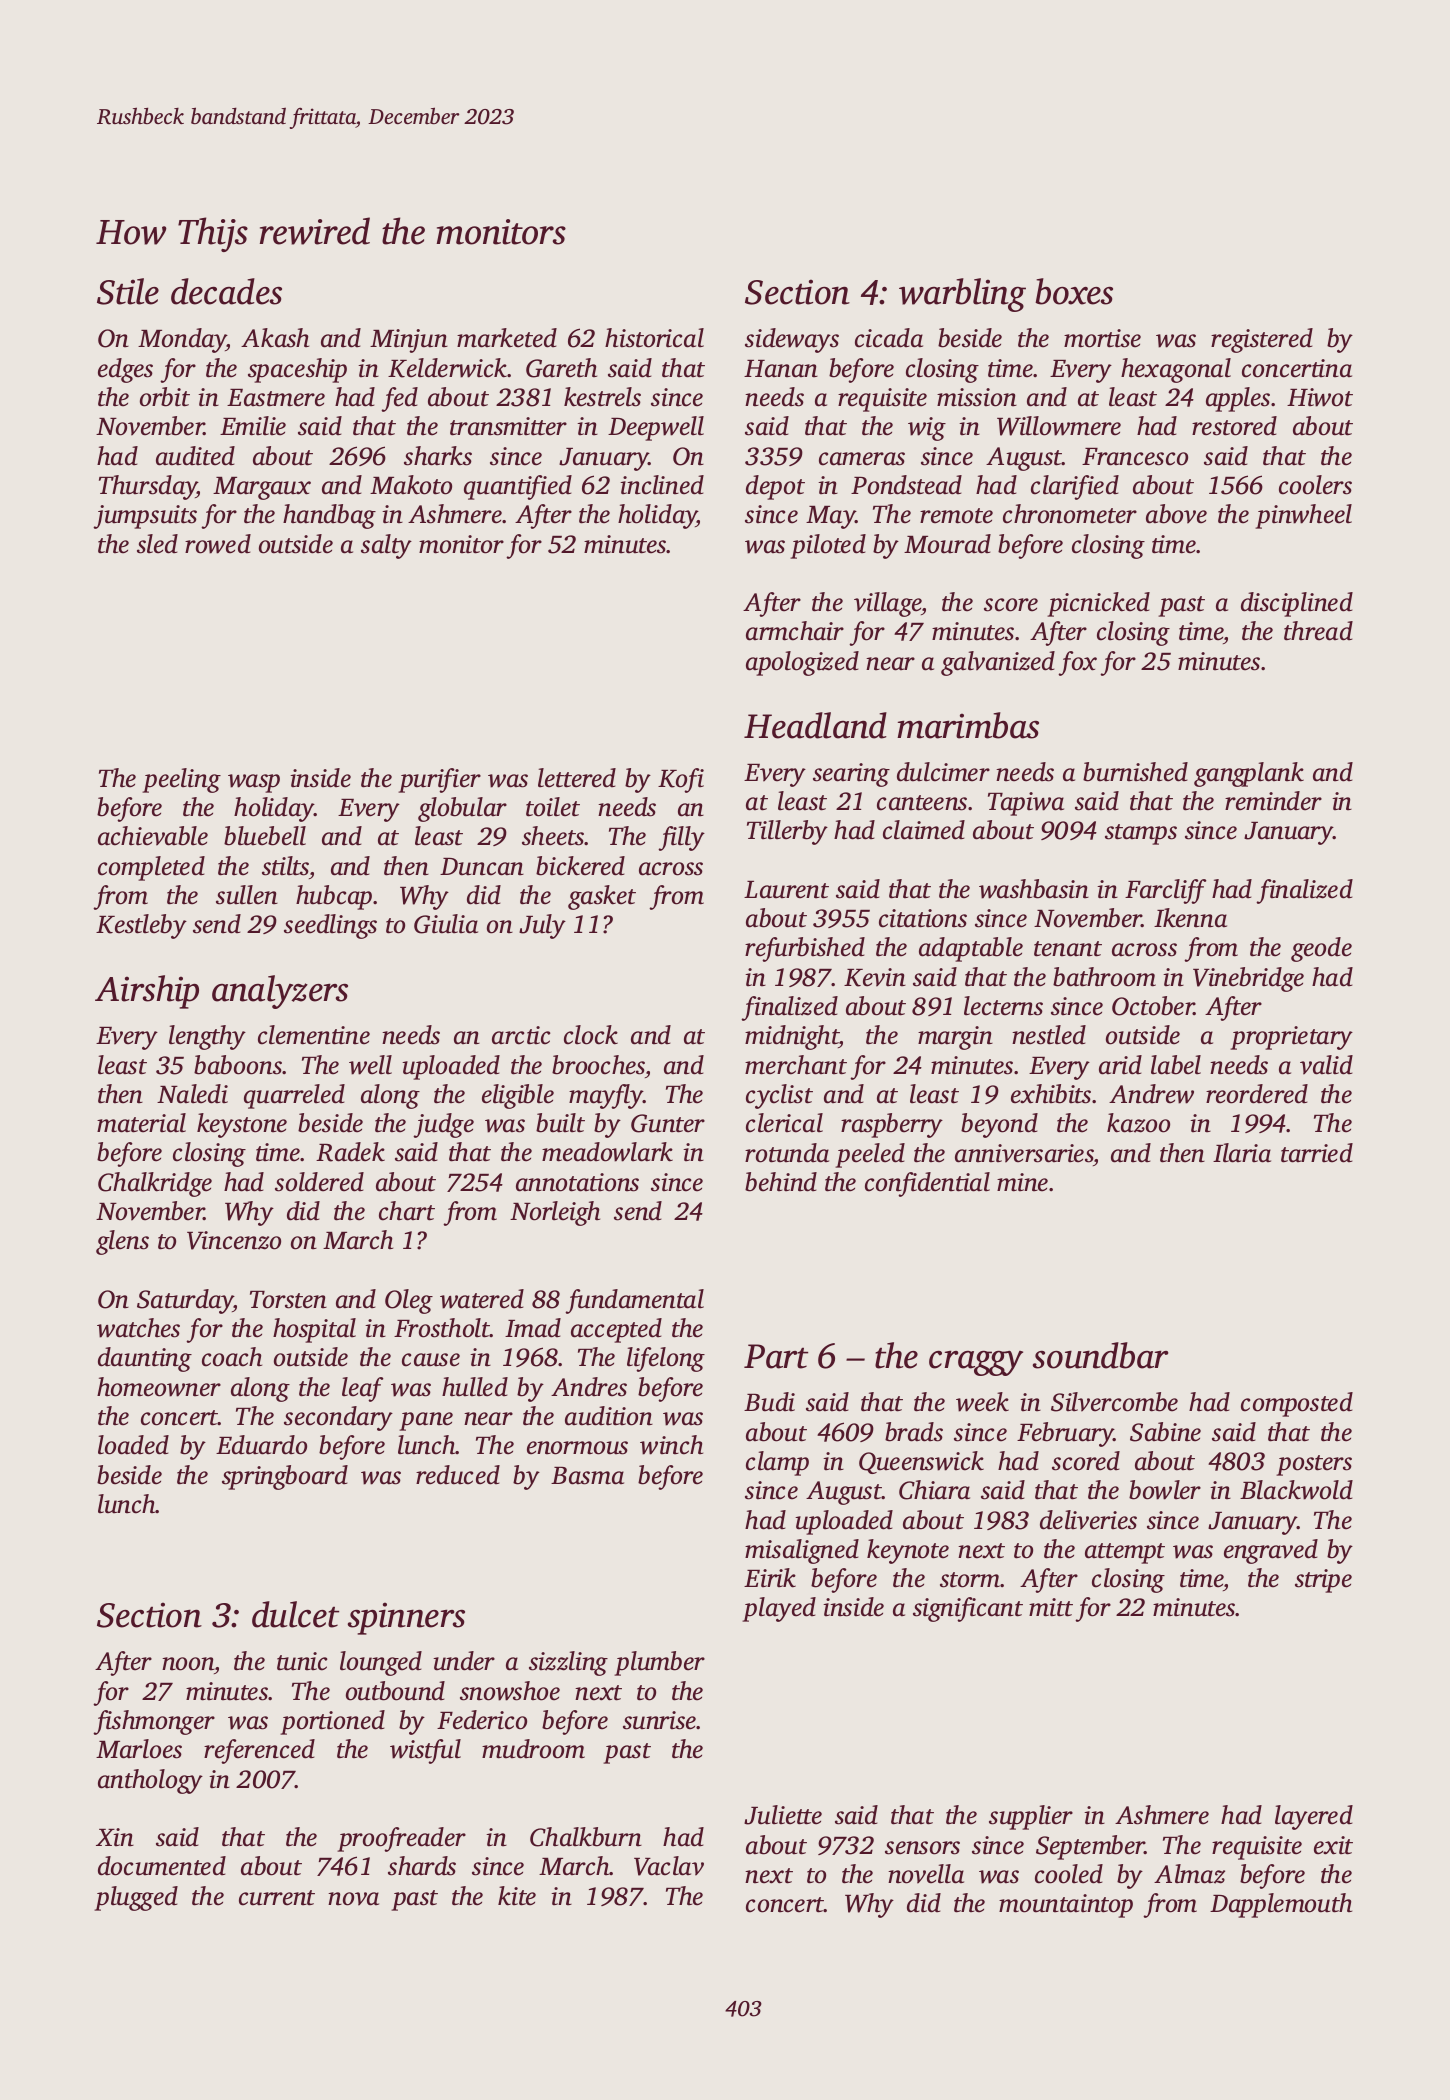  What do you see at coordinates (779, 1609) in the image?
I see `played` at bounding box center [779, 1609].
